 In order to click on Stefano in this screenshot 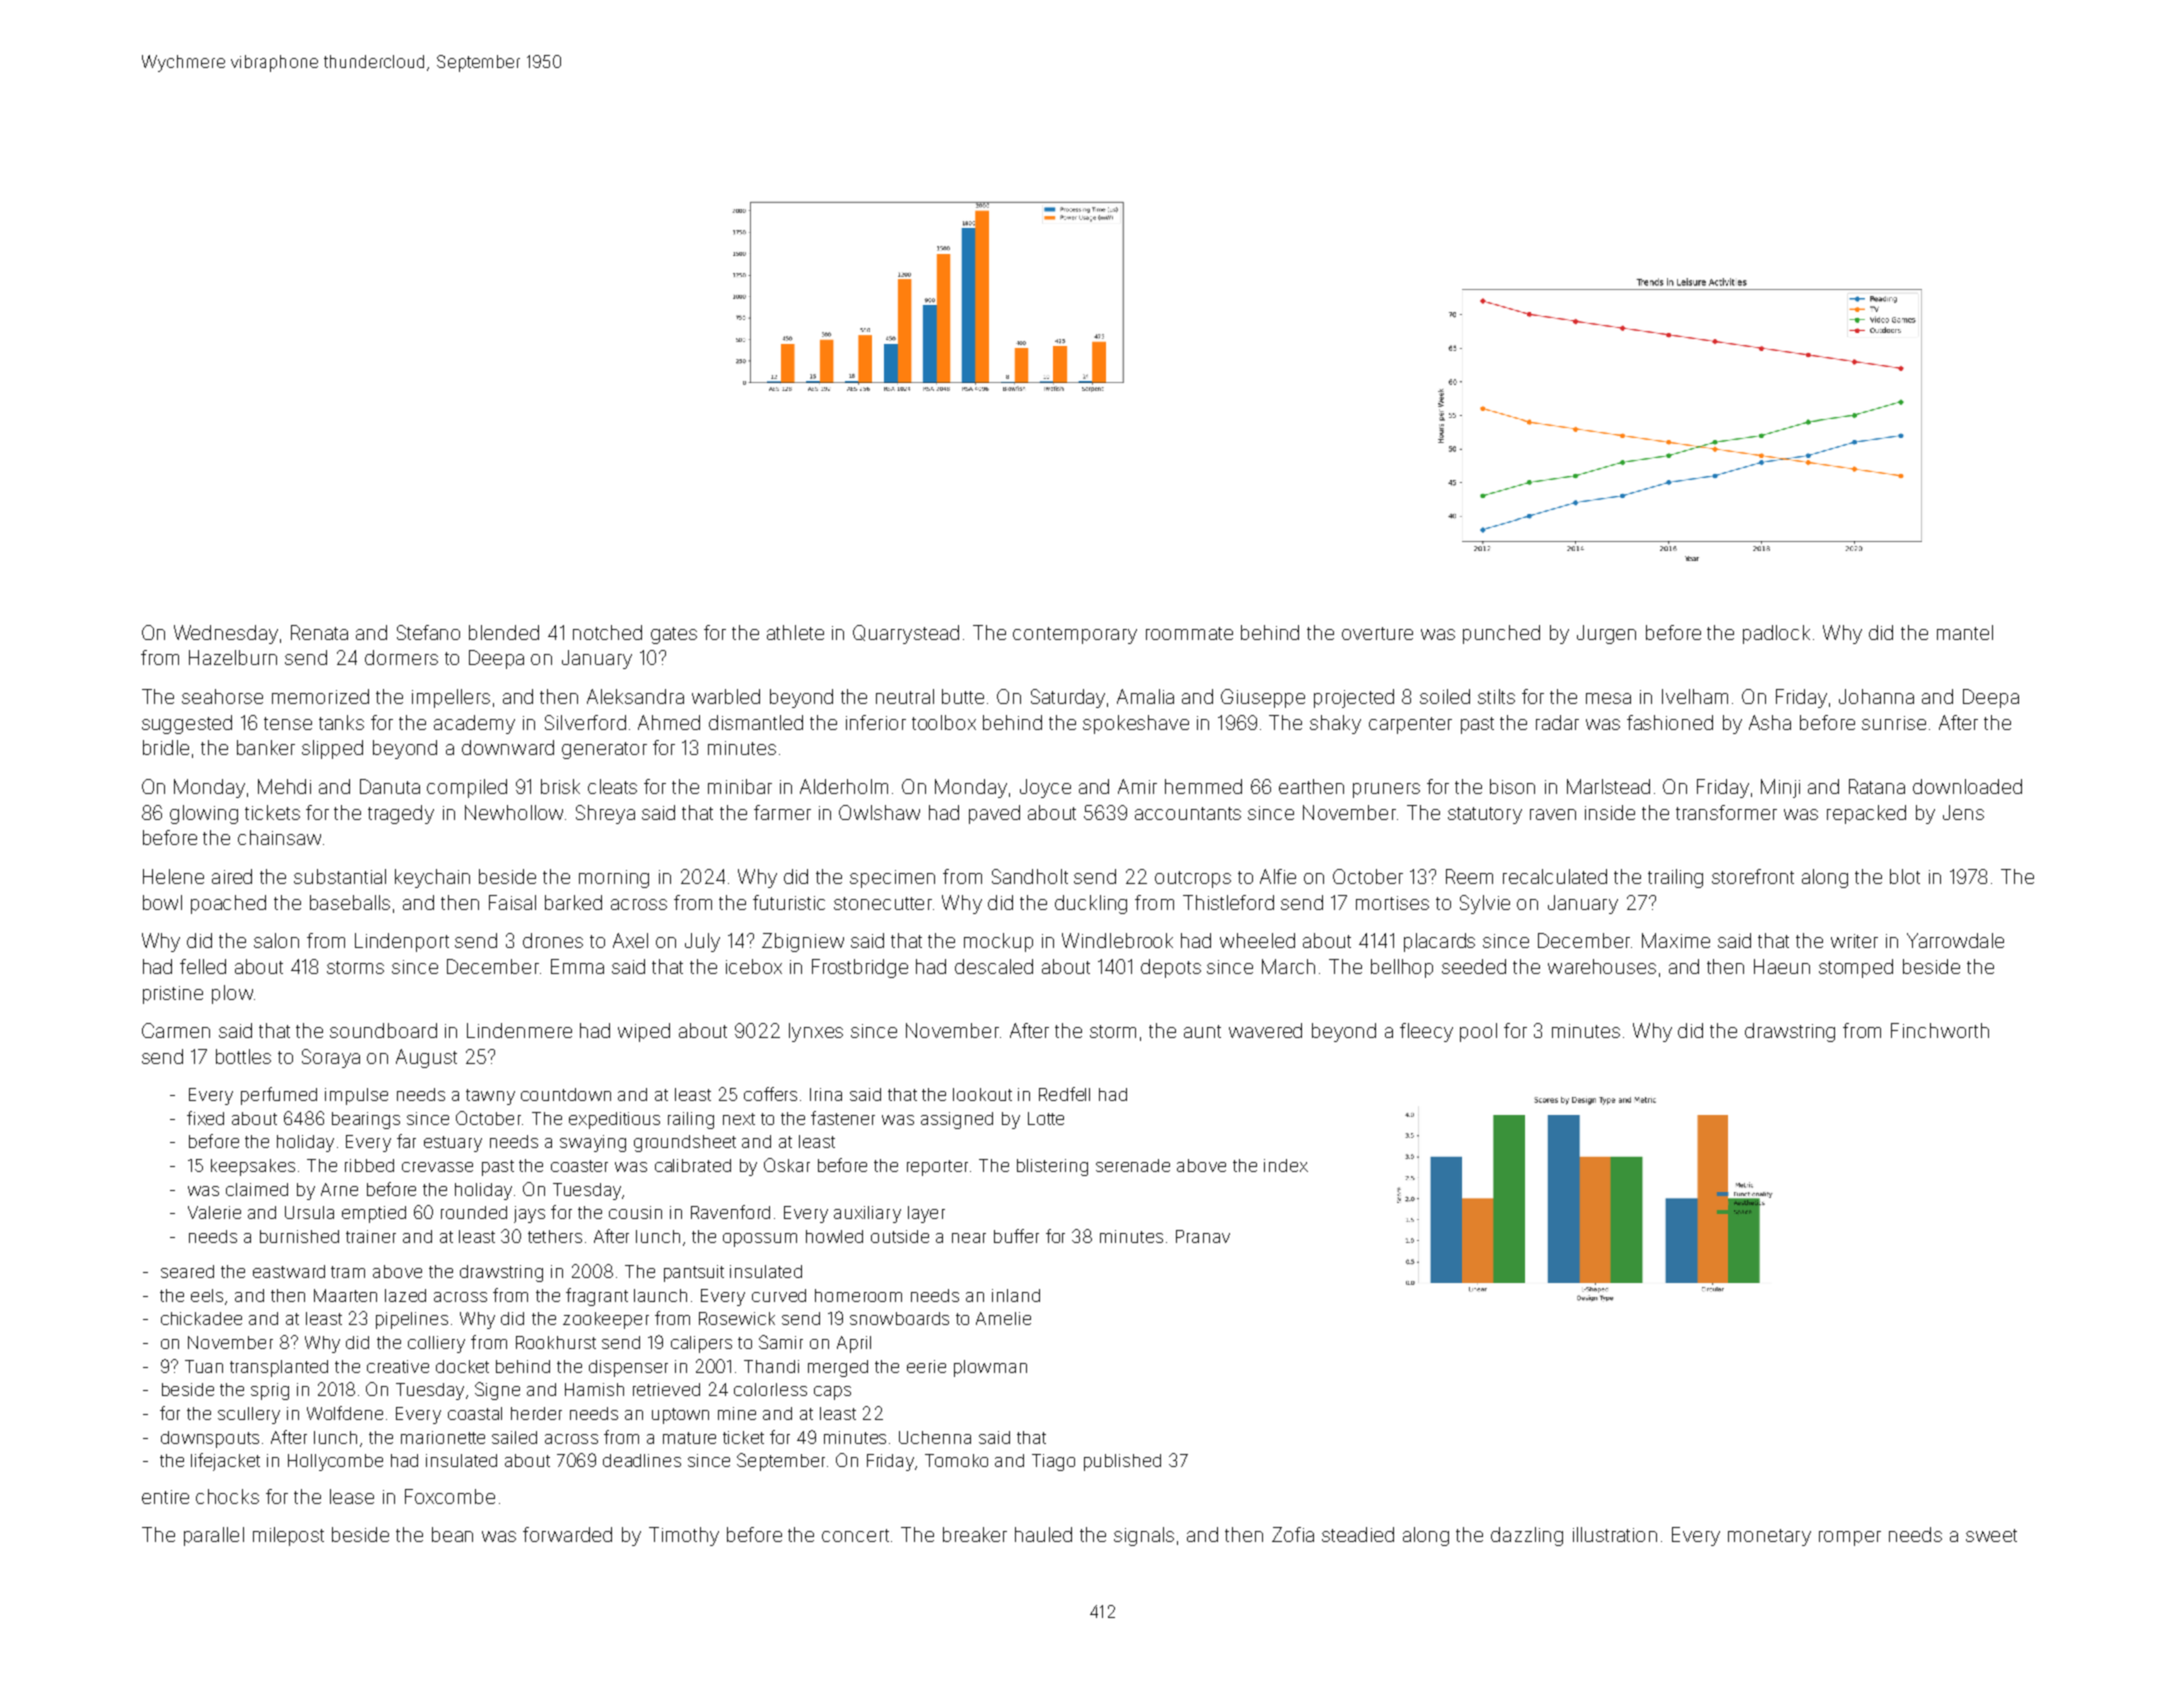, I will do `click(428, 632)`.
